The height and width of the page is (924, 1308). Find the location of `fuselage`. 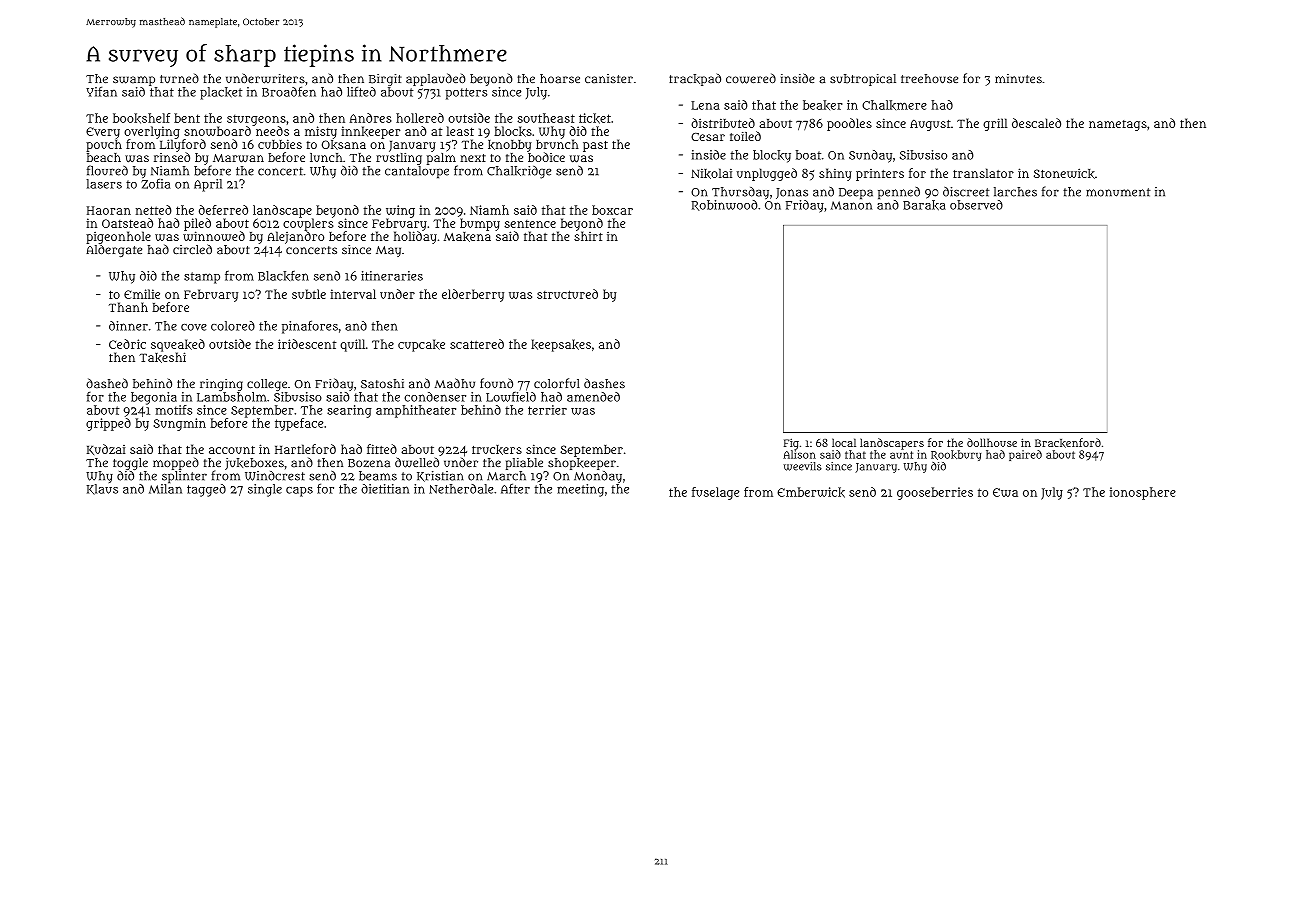

fuselage is located at coordinates (715, 493).
